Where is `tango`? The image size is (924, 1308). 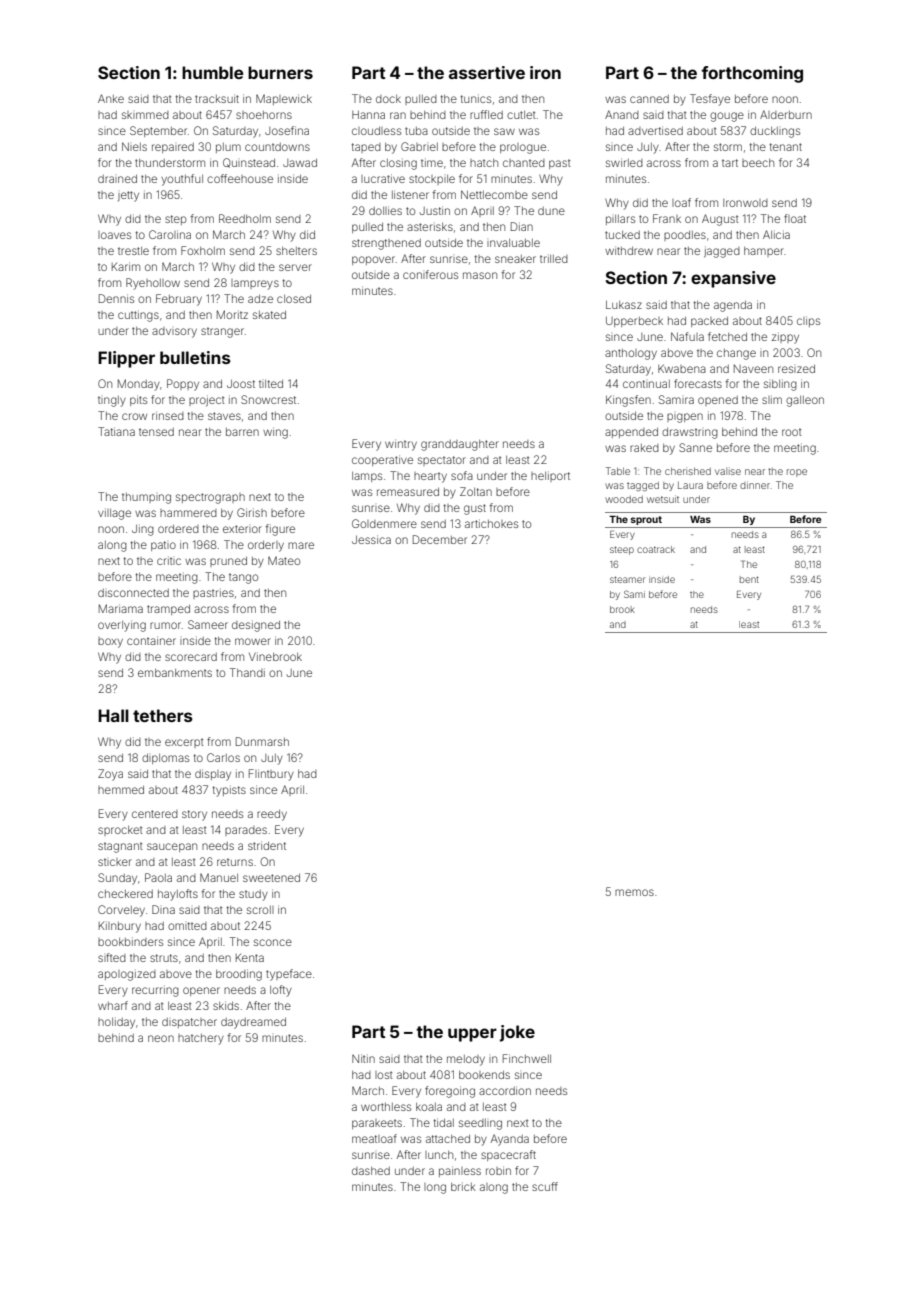
tango is located at coordinates (243, 578).
